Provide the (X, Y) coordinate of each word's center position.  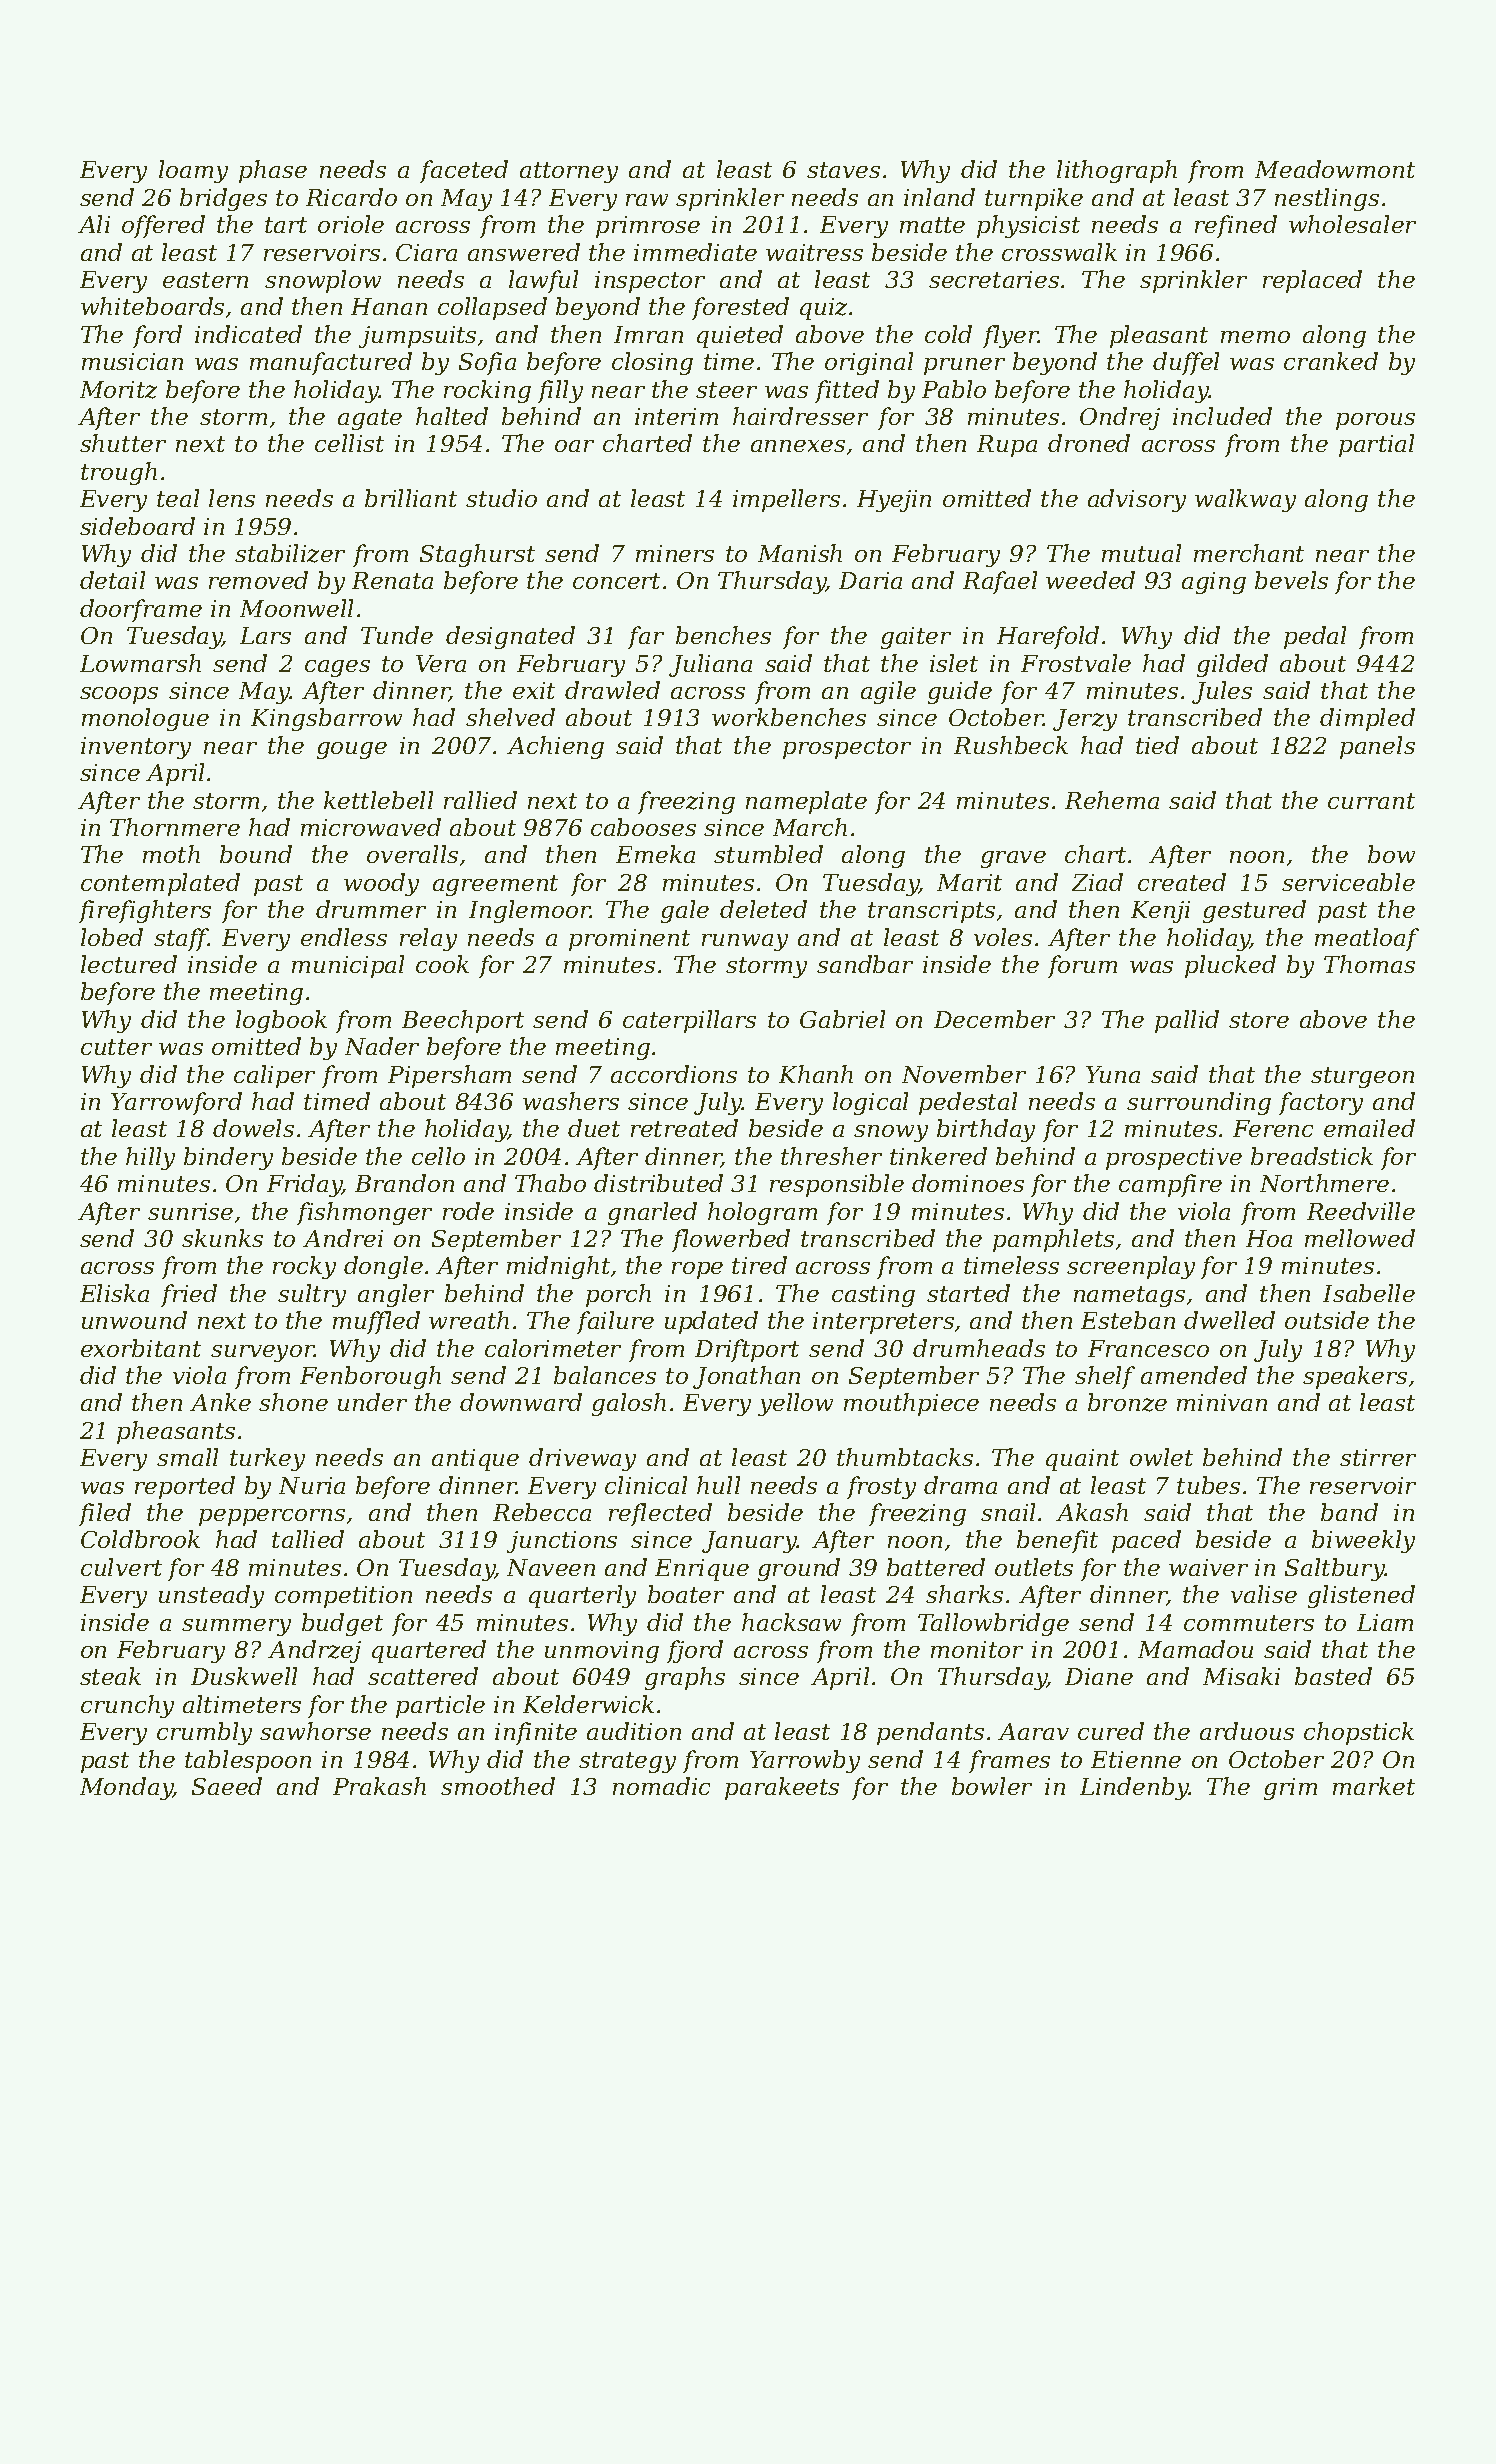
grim (1290, 1789)
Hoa (1269, 1238)
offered (163, 226)
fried (189, 1295)
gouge (352, 750)
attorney (569, 172)
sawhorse (315, 1731)
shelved (510, 717)
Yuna (1113, 1074)
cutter (116, 1047)
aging (1214, 583)
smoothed (498, 1786)
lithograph (1117, 171)
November (964, 1074)
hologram (762, 1213)
